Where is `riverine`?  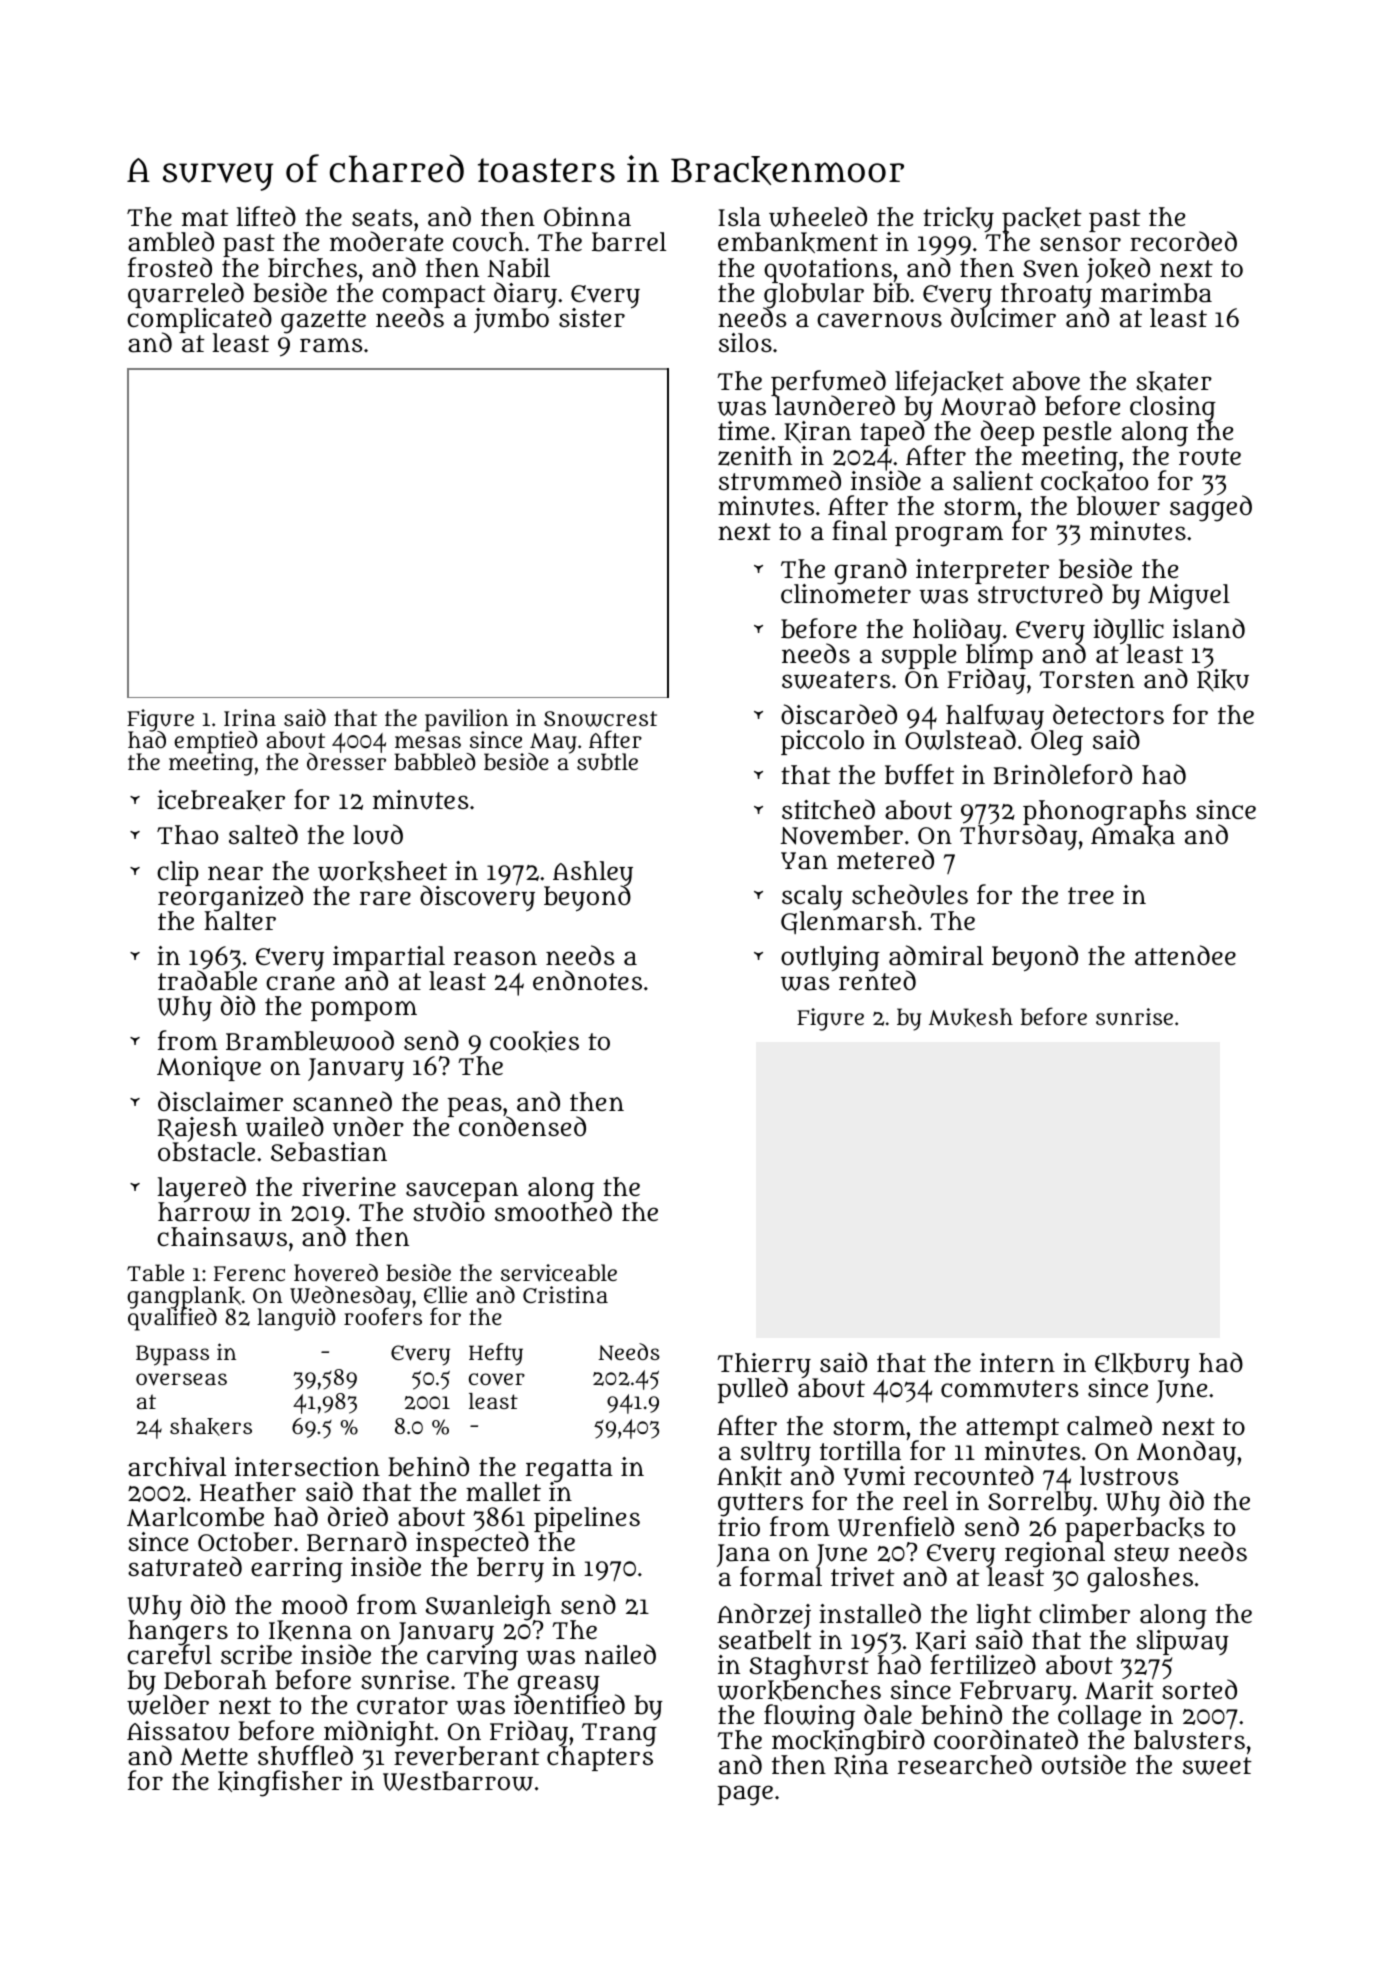 riverine is located at coordinates (349, 1187).
